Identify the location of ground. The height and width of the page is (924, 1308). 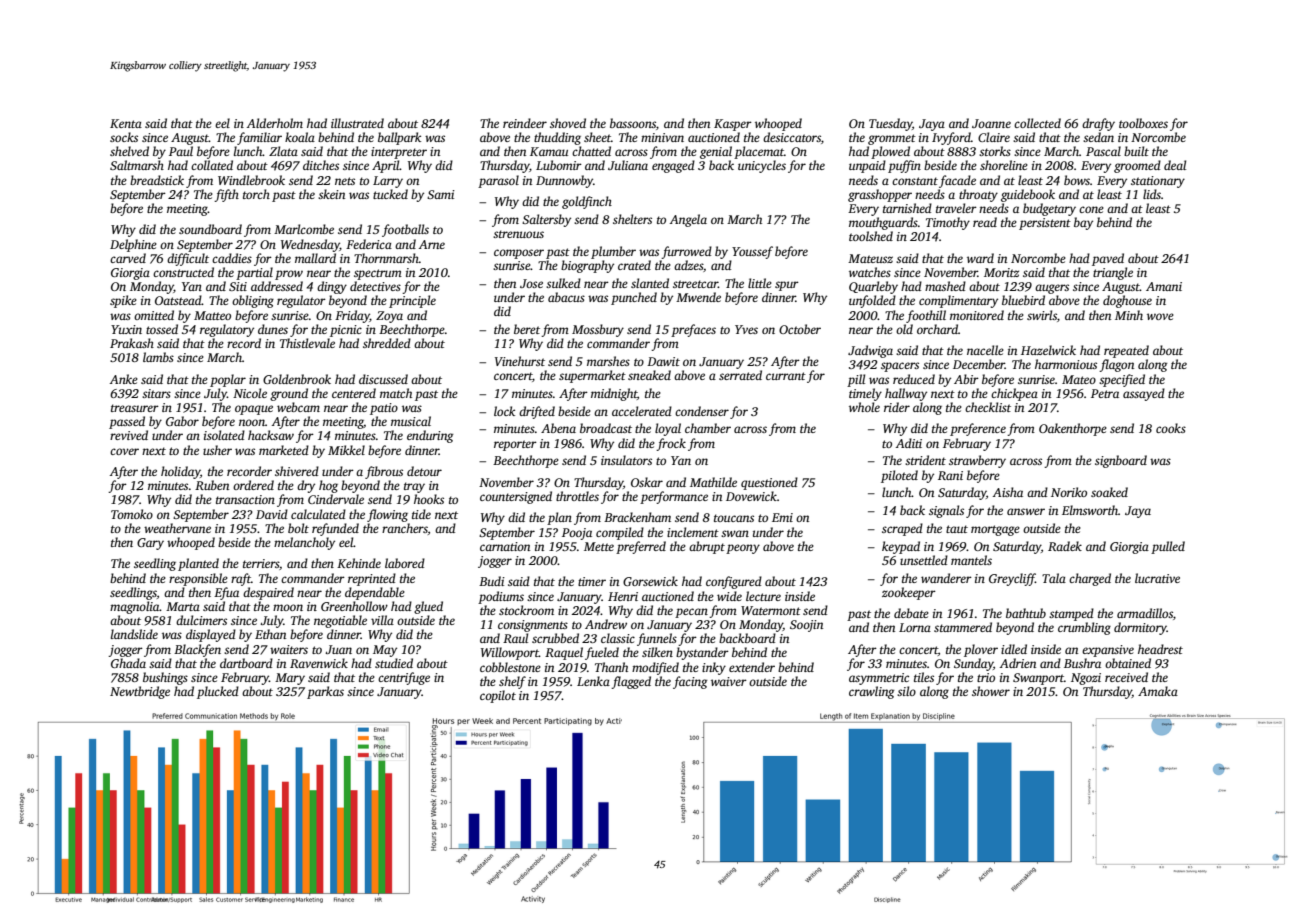
(289, 394).
